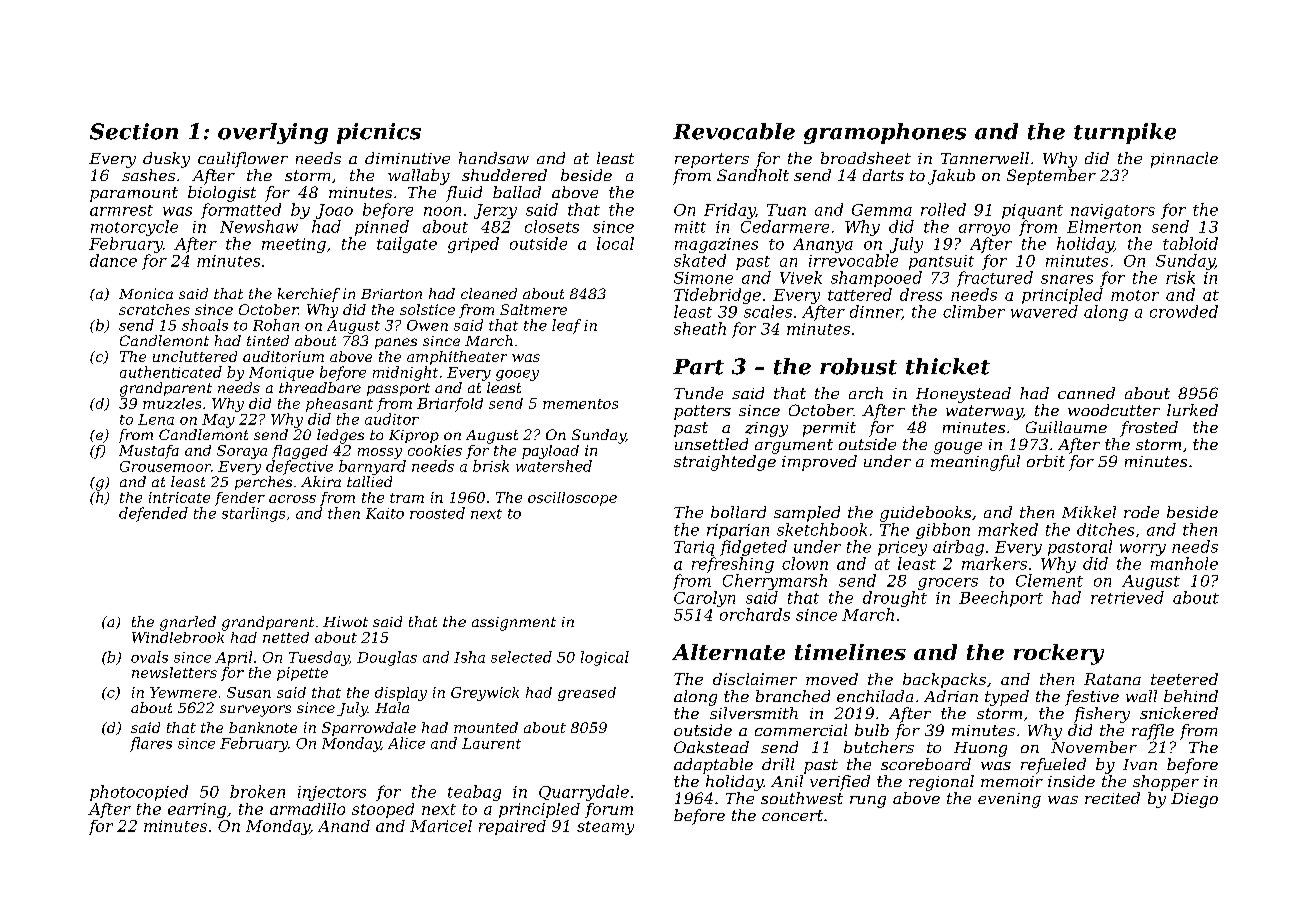 Image resolution: width=1308 pixels, height=924 pixels. What do you see at coordinates (385, 513) in the page?
I see `Kaito` at bounding box center [385, 513].
